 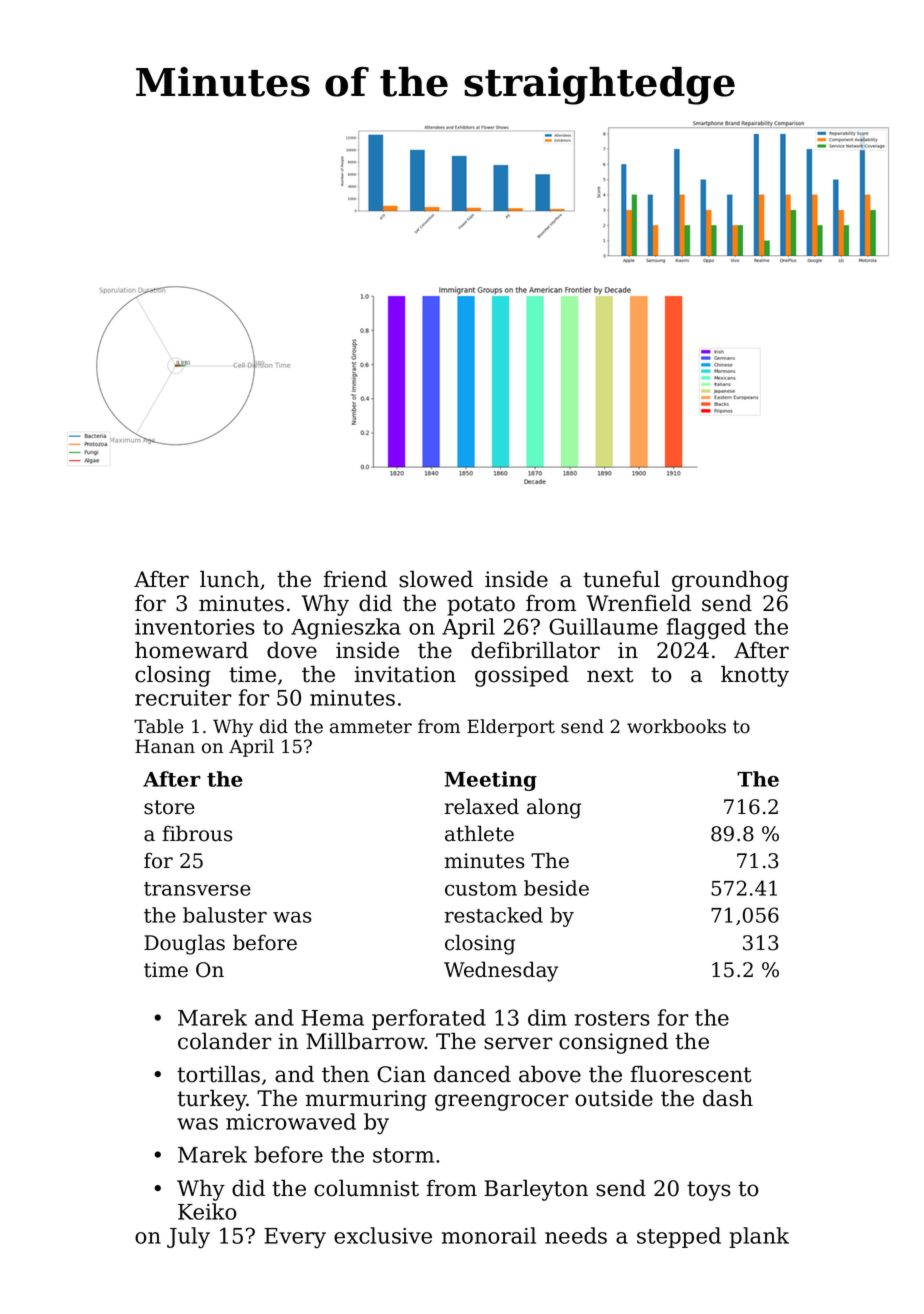 What do you see at coordinates (405, 674) in the document?
I see `invitation` at bounding box center [405, 674].
